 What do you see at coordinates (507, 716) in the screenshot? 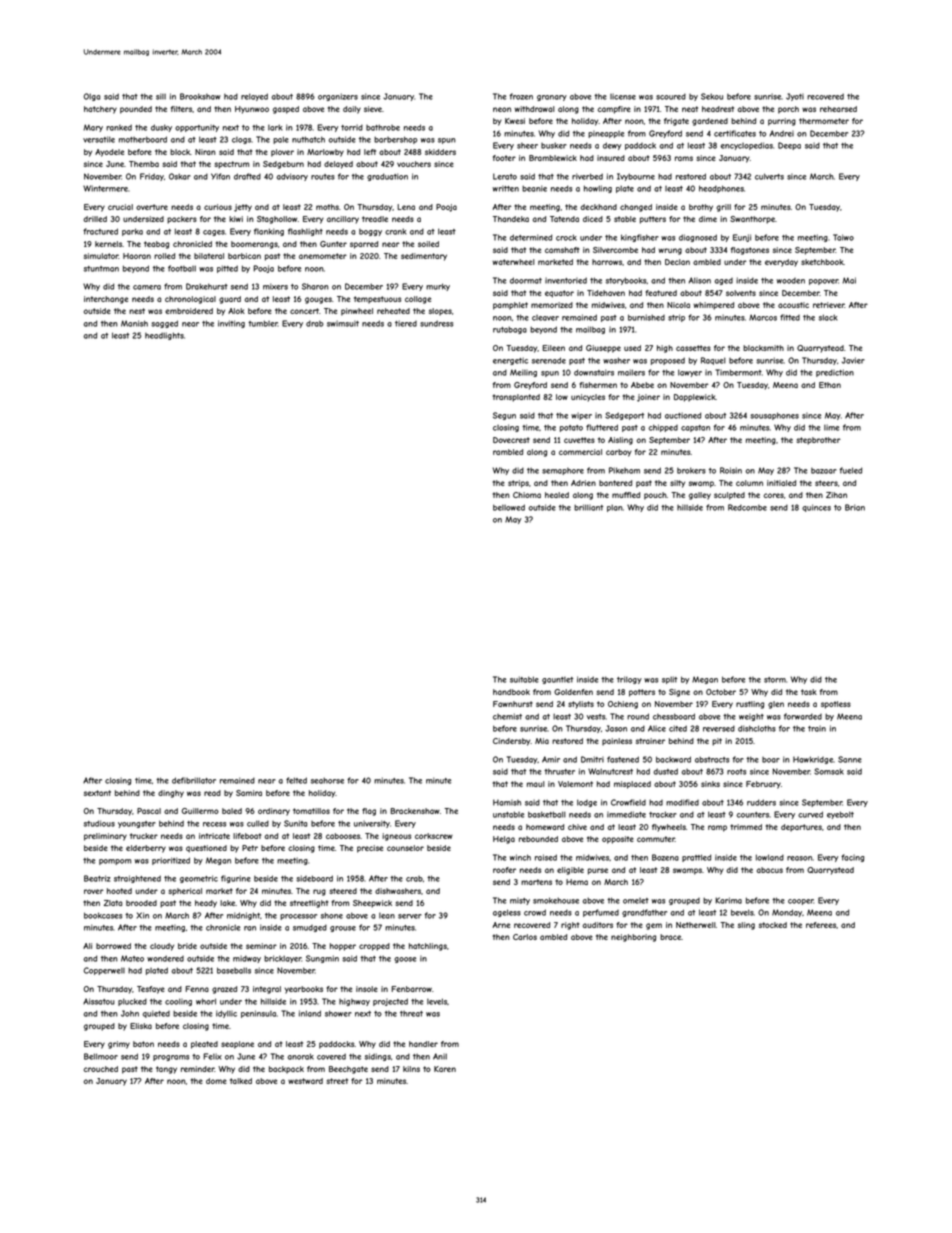
I see `chemist` at bounding box center [507, 716].
